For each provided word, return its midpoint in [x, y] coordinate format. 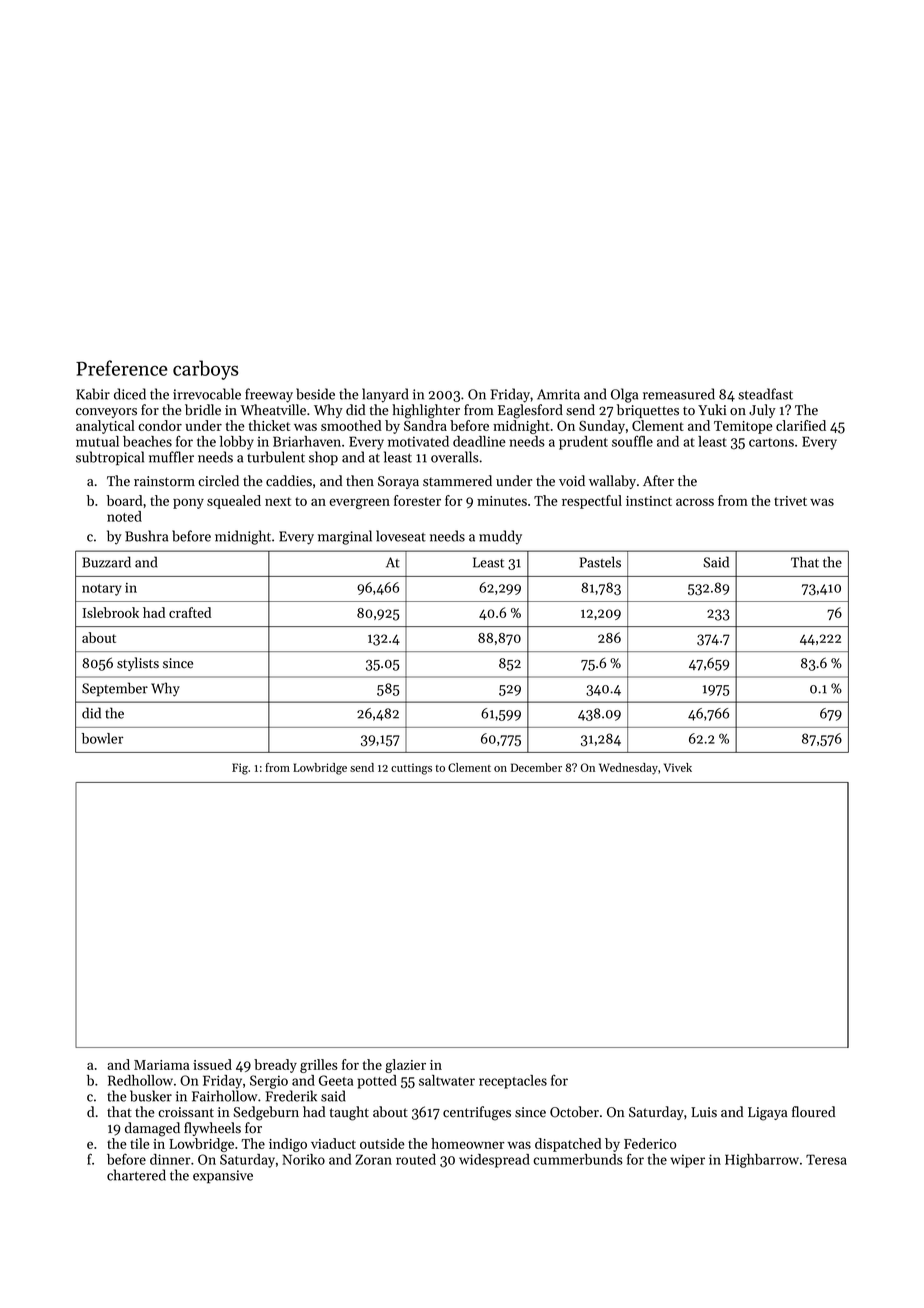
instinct [649, 501]
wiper [687, 1161]
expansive [223, 1177]
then [360, 481]
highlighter [426, 411]
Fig [240, 769]
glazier [405, 1066]
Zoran [373, 1159]
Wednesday [628, 769]
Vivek [678, 767]
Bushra [146, 536]
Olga [624, 395]
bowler [102, 738]
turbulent [276, 457]
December [536, 767]
